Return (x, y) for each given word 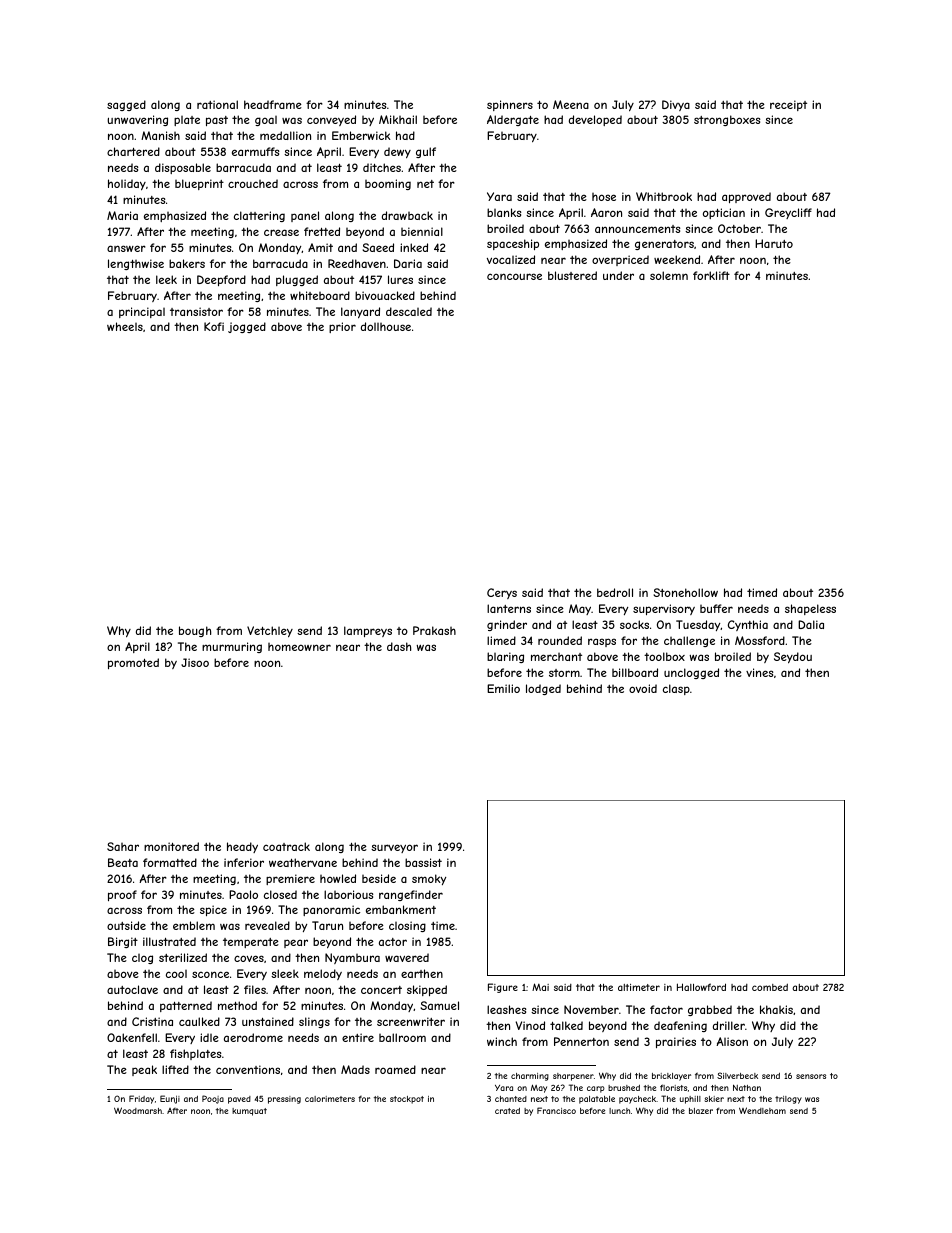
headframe (273, 104)
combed (770, 987)
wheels (125, 326)
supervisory (664, 609)
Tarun (327, 925)
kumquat (249, 1112)
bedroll (615, 592)
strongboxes (727, 120)
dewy (397, 153)
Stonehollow (686, 592)
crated (507, 1111)
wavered (407, 957)
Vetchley (270, 632)
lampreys (368, 631)
